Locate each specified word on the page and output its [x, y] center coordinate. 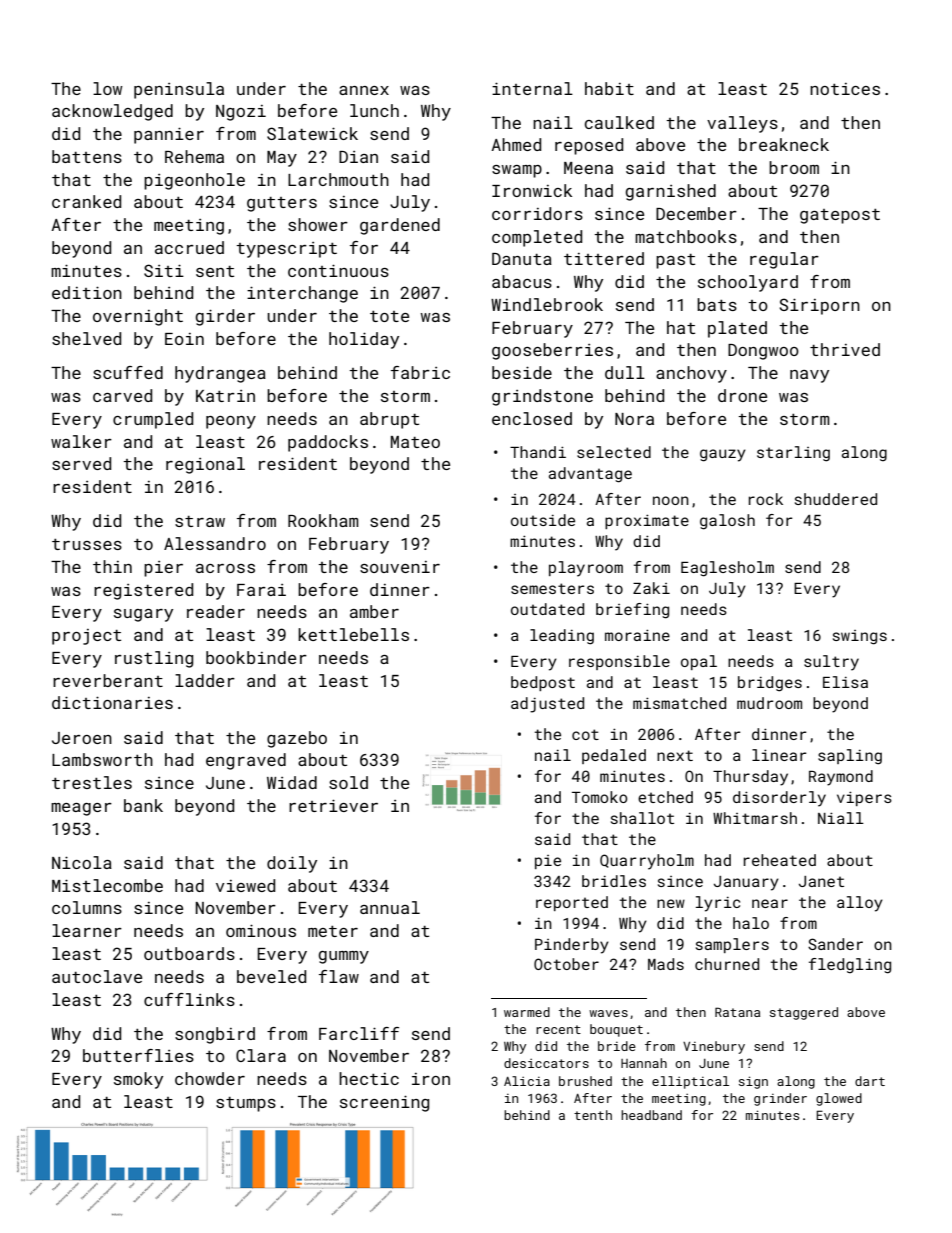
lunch [374, 110]
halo [751, 923]
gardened [400, 226]
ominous [261, 930]
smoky [138, 1080]
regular [784, 260]
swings [860, 637]
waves [608, 1013]
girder [225, 317]
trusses [87, 544]
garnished [670, 192]
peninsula [179, 90]
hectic [369, 1078]
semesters [552, 588]
